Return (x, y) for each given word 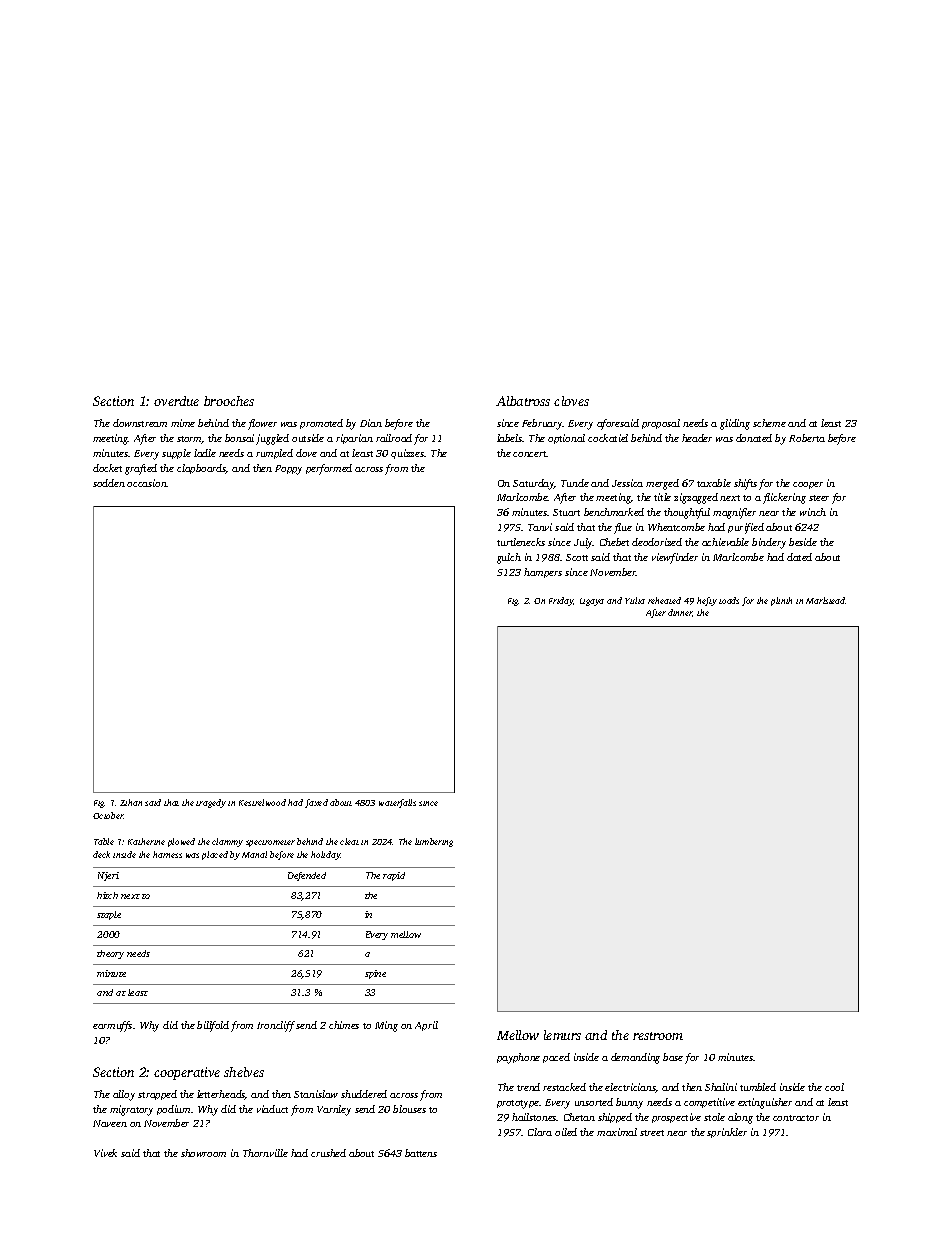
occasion (147, 483)
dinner (680, 613)
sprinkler (727, 1133)
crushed (328, 1153)
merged (662, 484)
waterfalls (397, 803)
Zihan (131, 802)
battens (421, 1153)
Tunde (575, 483)
